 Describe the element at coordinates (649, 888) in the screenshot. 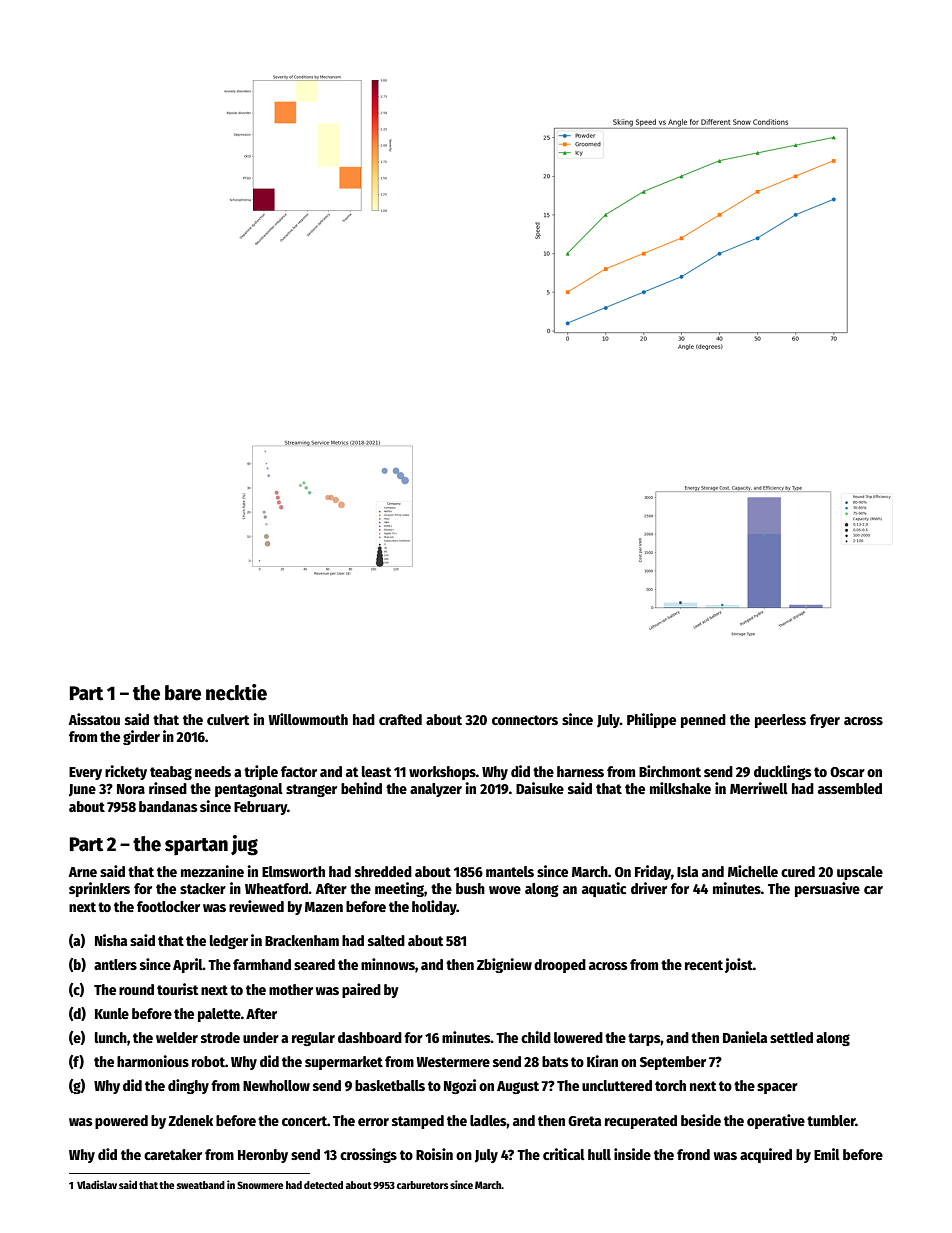

I see `driver` at that location.
